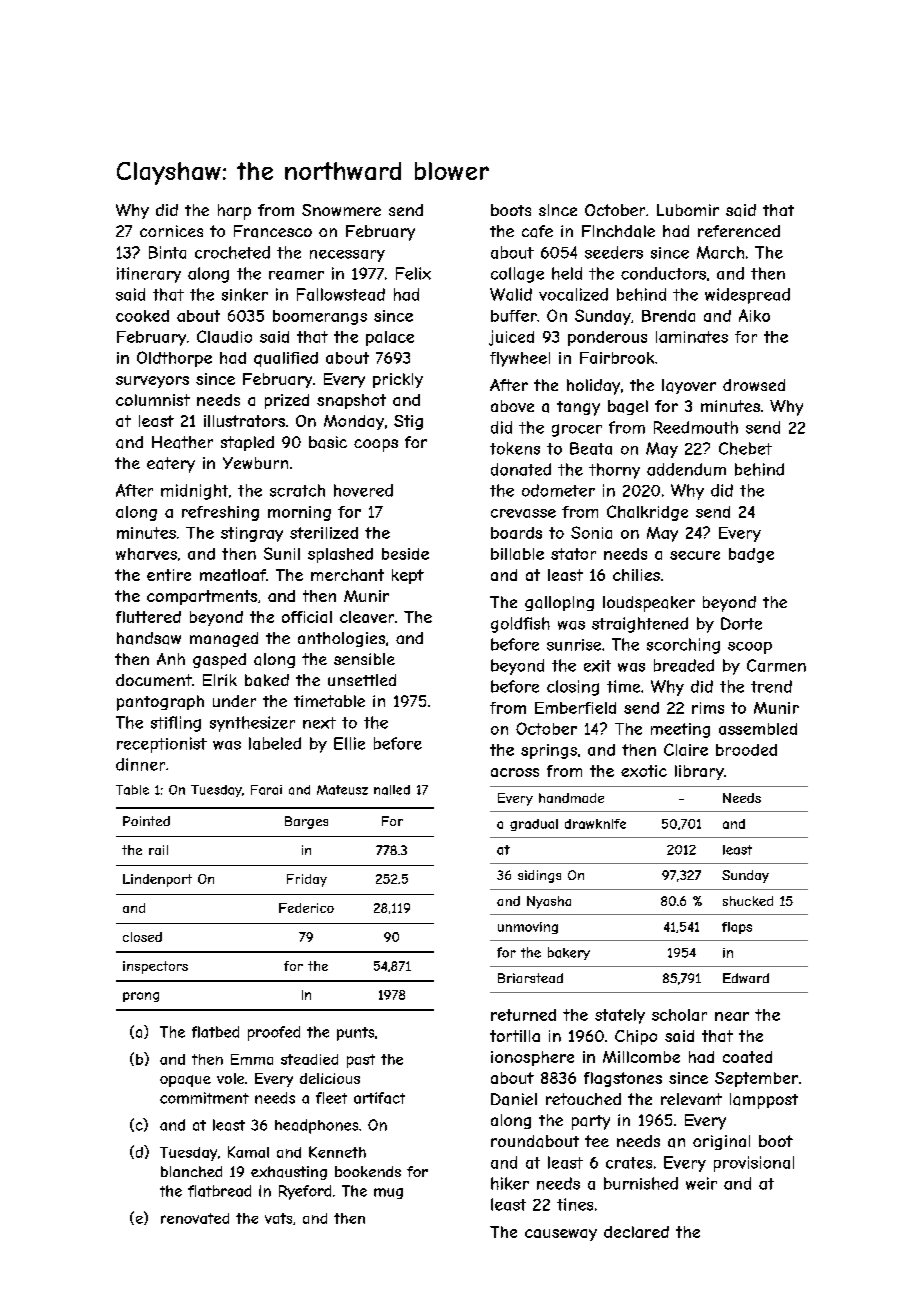 This page has width=924, height=1311. What do you see at coordinates (347, 256) in the page?
I see `necessary` at bounding box center [347, 256].
